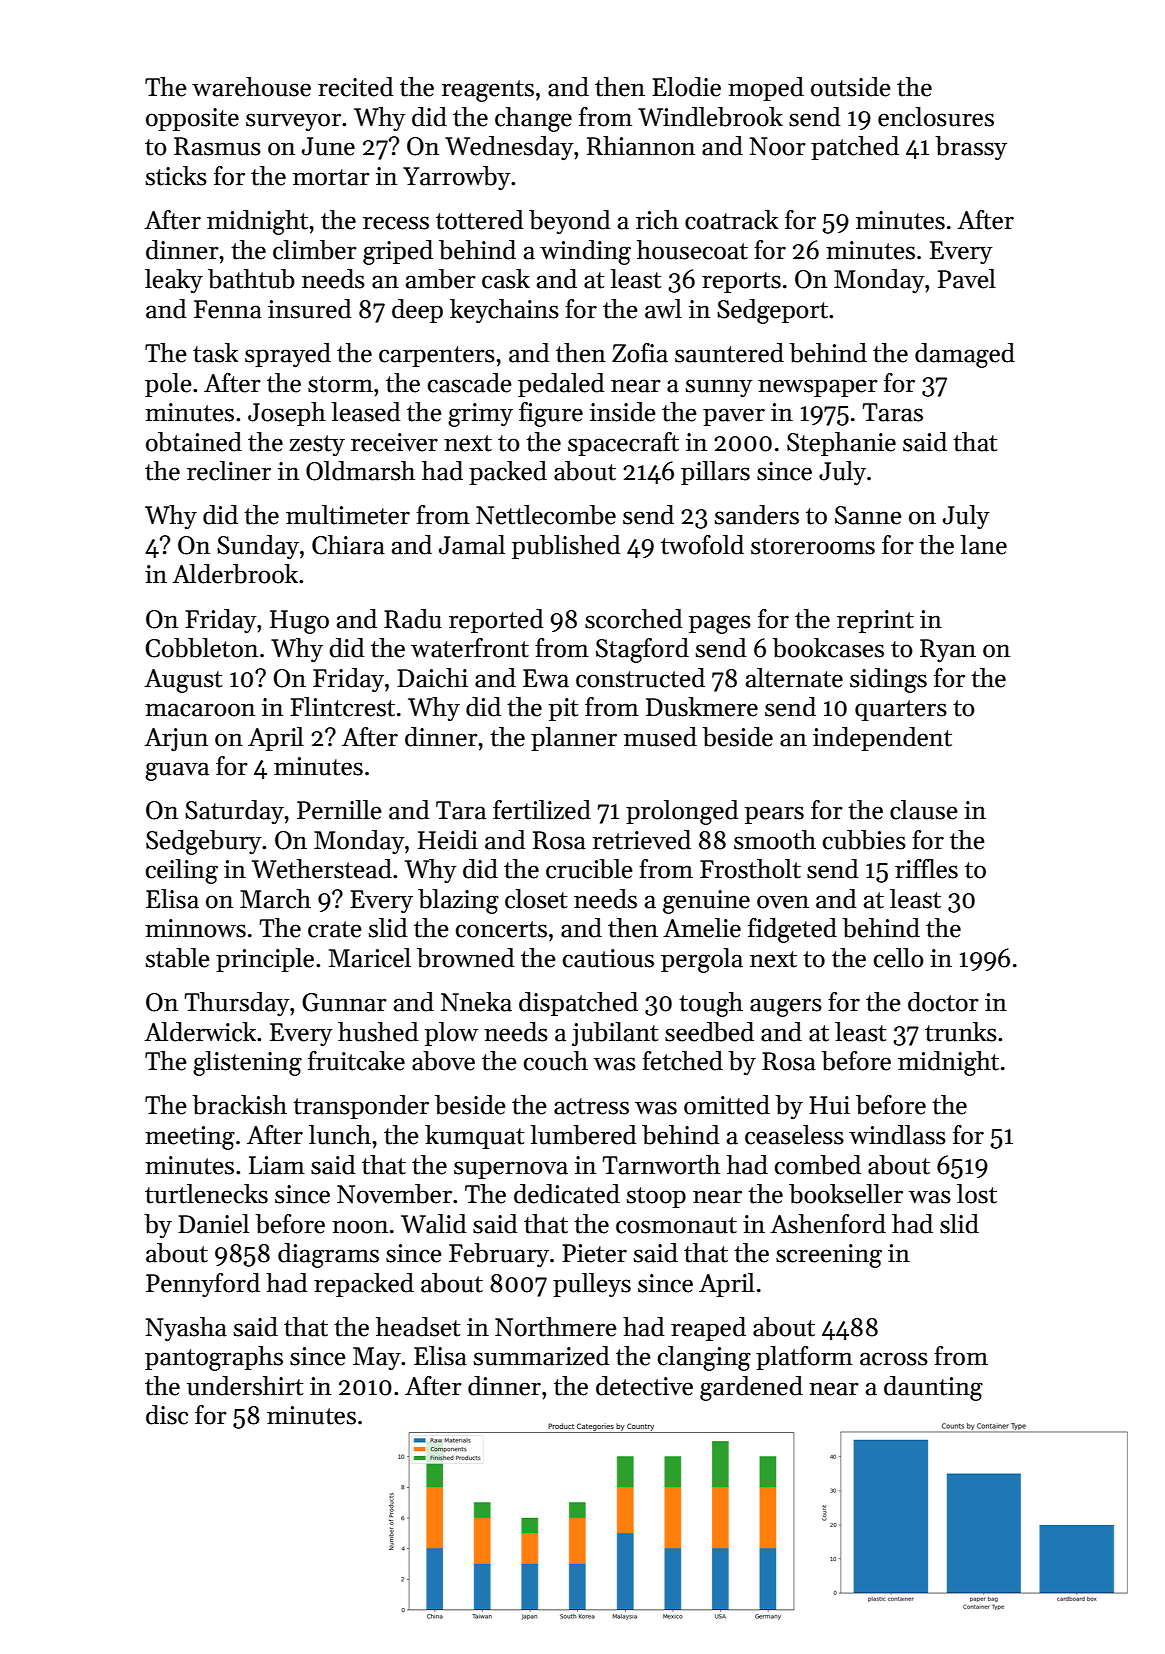 This screenshot has height=1654, width=1165. Describe the element at coordinates (235, 574) in the screenshot. I see `Alderbrook` at that location.
